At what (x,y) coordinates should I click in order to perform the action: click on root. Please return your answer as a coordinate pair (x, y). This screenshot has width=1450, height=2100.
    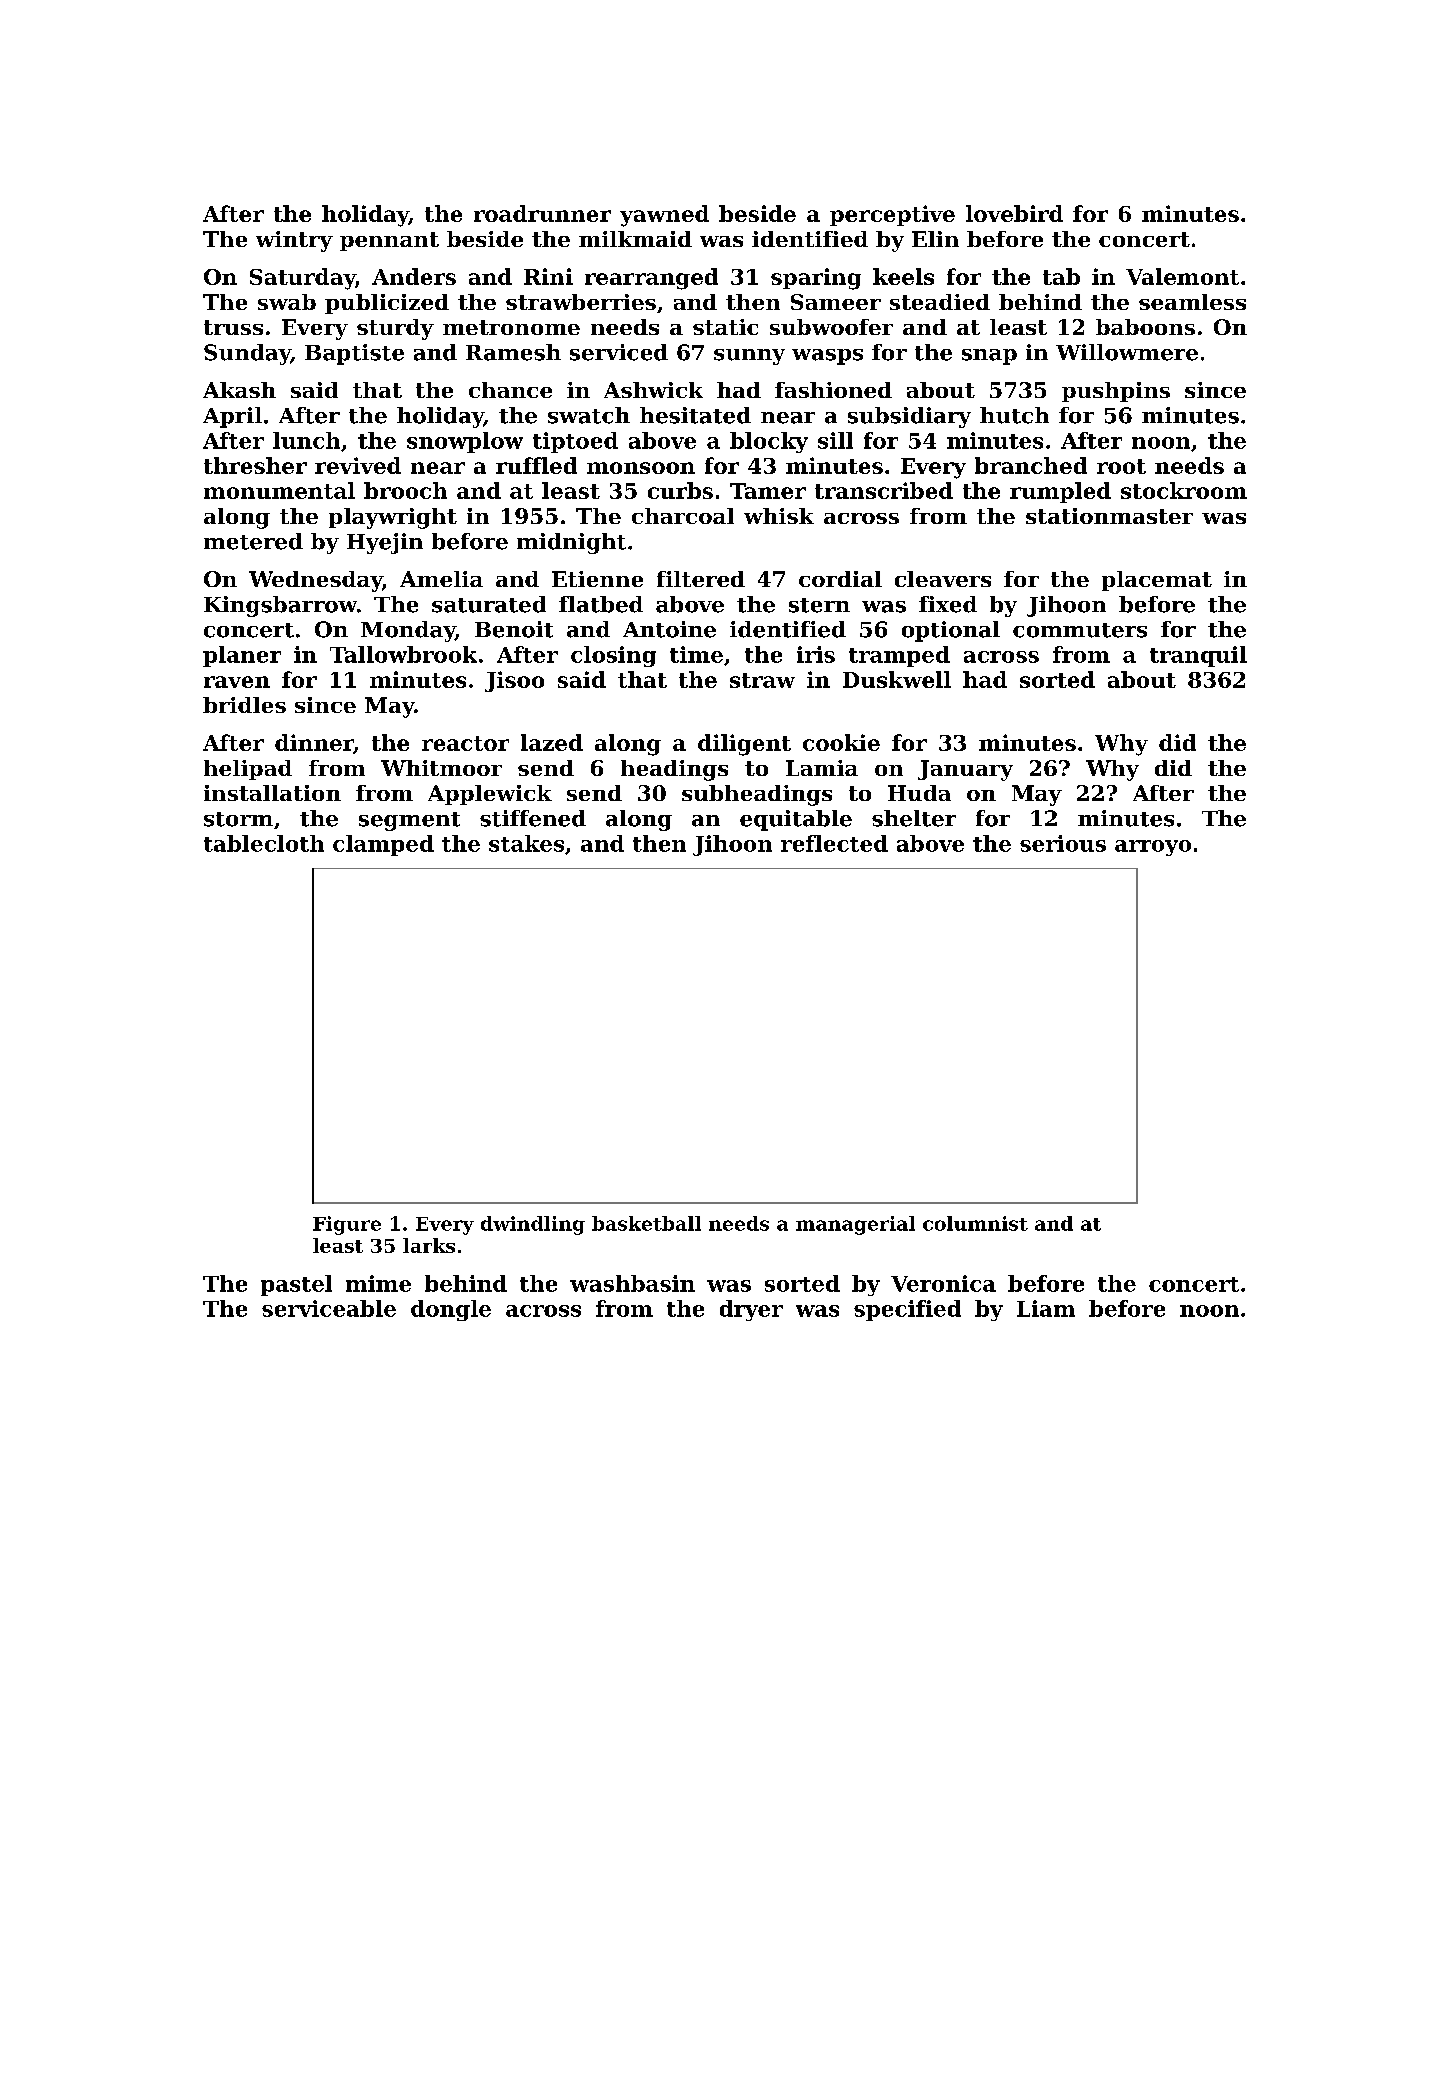
    Looking at the image, I should click on (1121, 466).
